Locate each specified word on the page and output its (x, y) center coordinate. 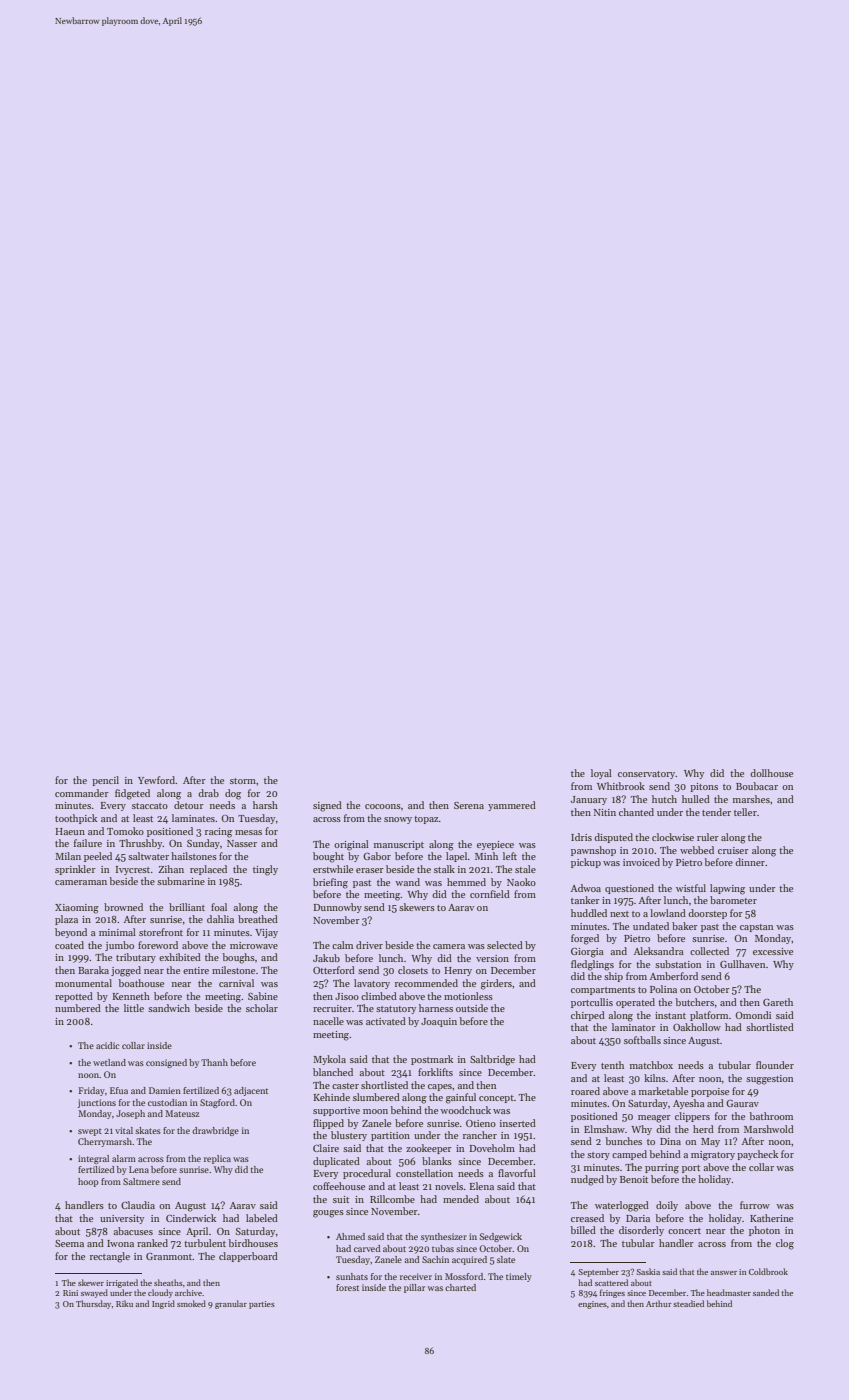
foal (219, 907)
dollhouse (771, 773)
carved (367, 1248)
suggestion (769, 1080)
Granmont (169, 1256)
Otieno (481, 1123)
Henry (458, 971)
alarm (124, 1158)
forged (585, 939)
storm (243, 781)
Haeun (70, 831)
